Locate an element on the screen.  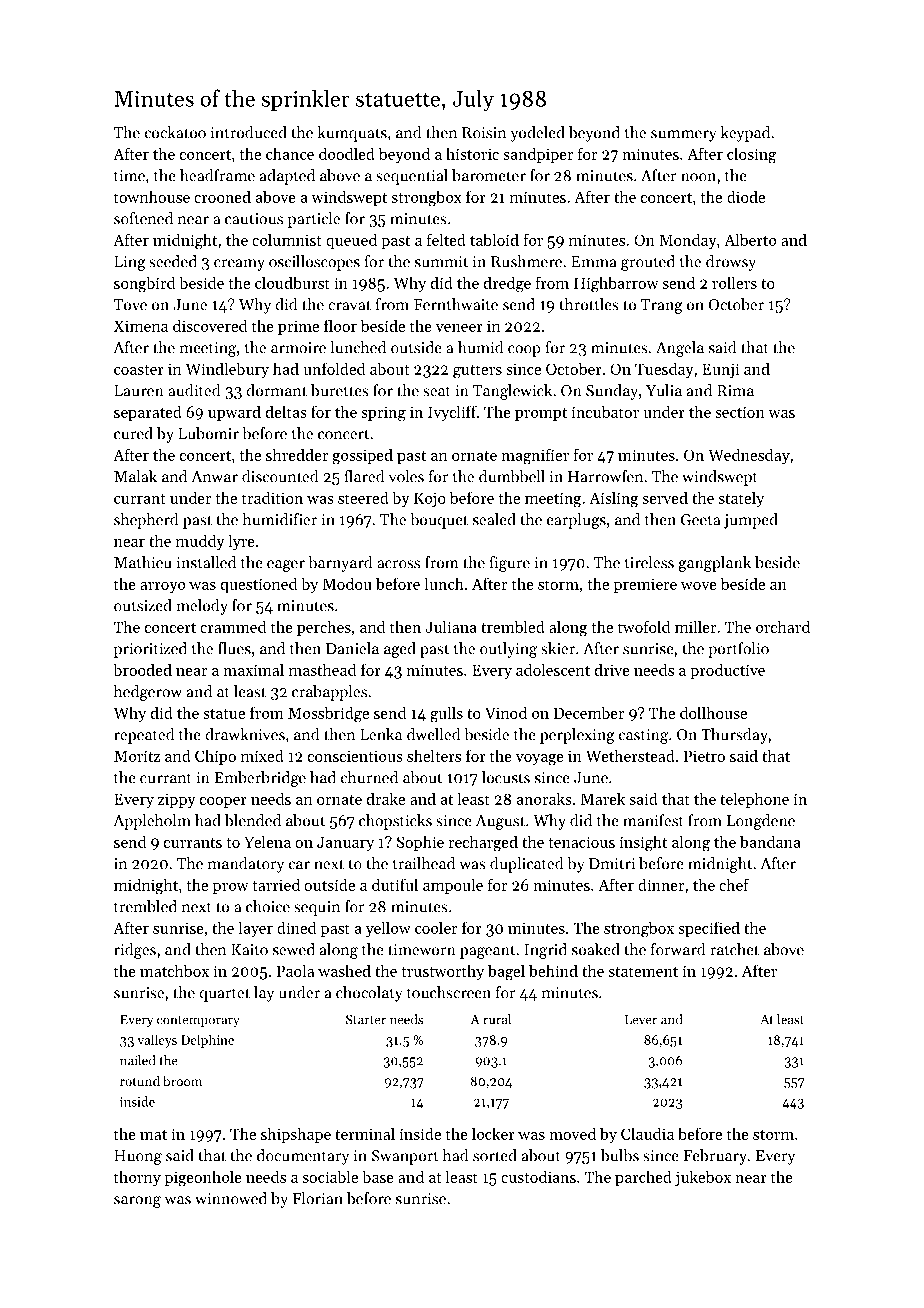
introduced is located at coordinates (249, 132).
